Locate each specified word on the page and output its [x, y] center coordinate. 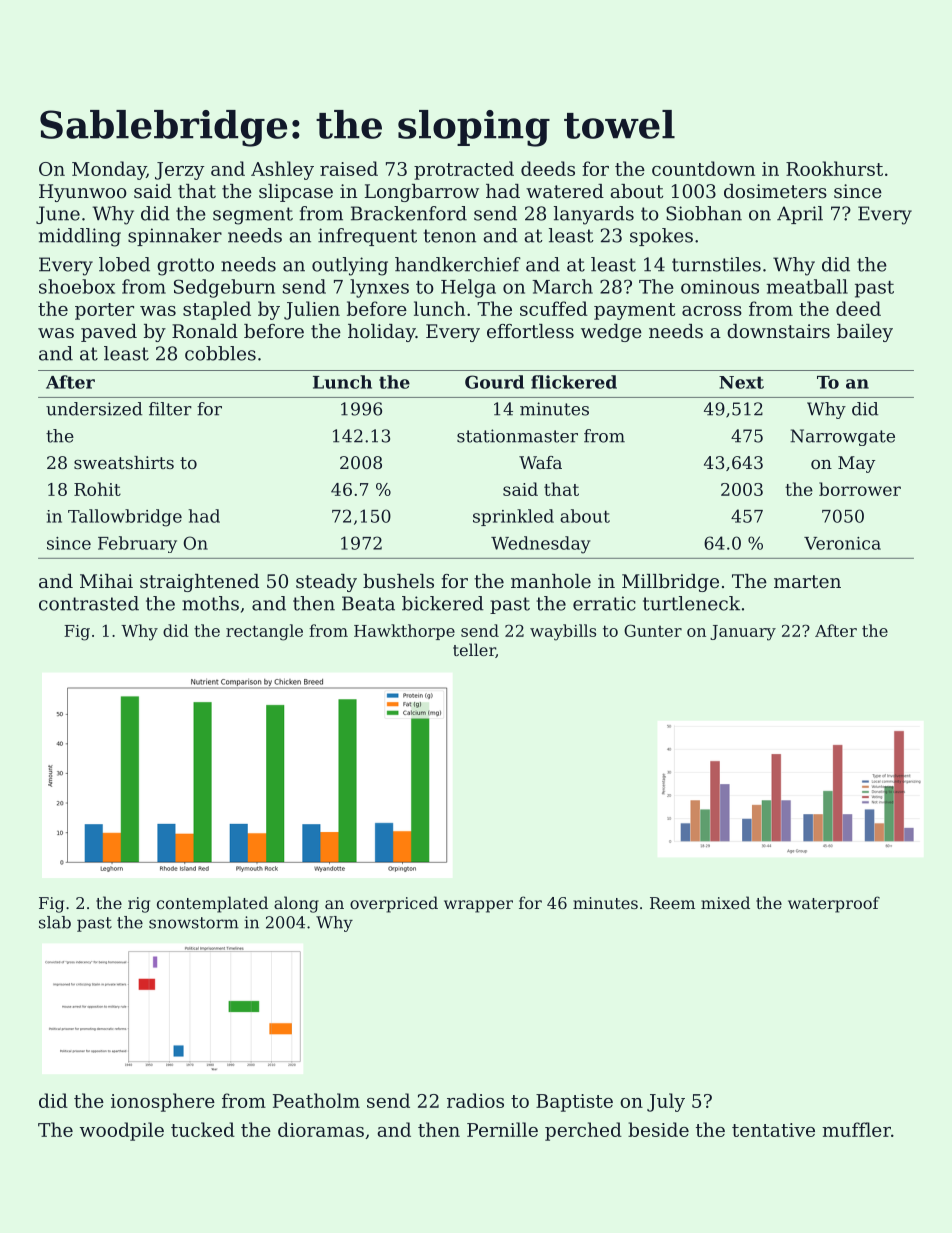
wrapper [478, 906]
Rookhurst [834, 168]
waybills [563, 632]
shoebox [77, 286]
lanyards [594, 215]
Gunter [653, 630]
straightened [199, 583]
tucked [203, 1129]
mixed [725, 902]
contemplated [212, 904]
